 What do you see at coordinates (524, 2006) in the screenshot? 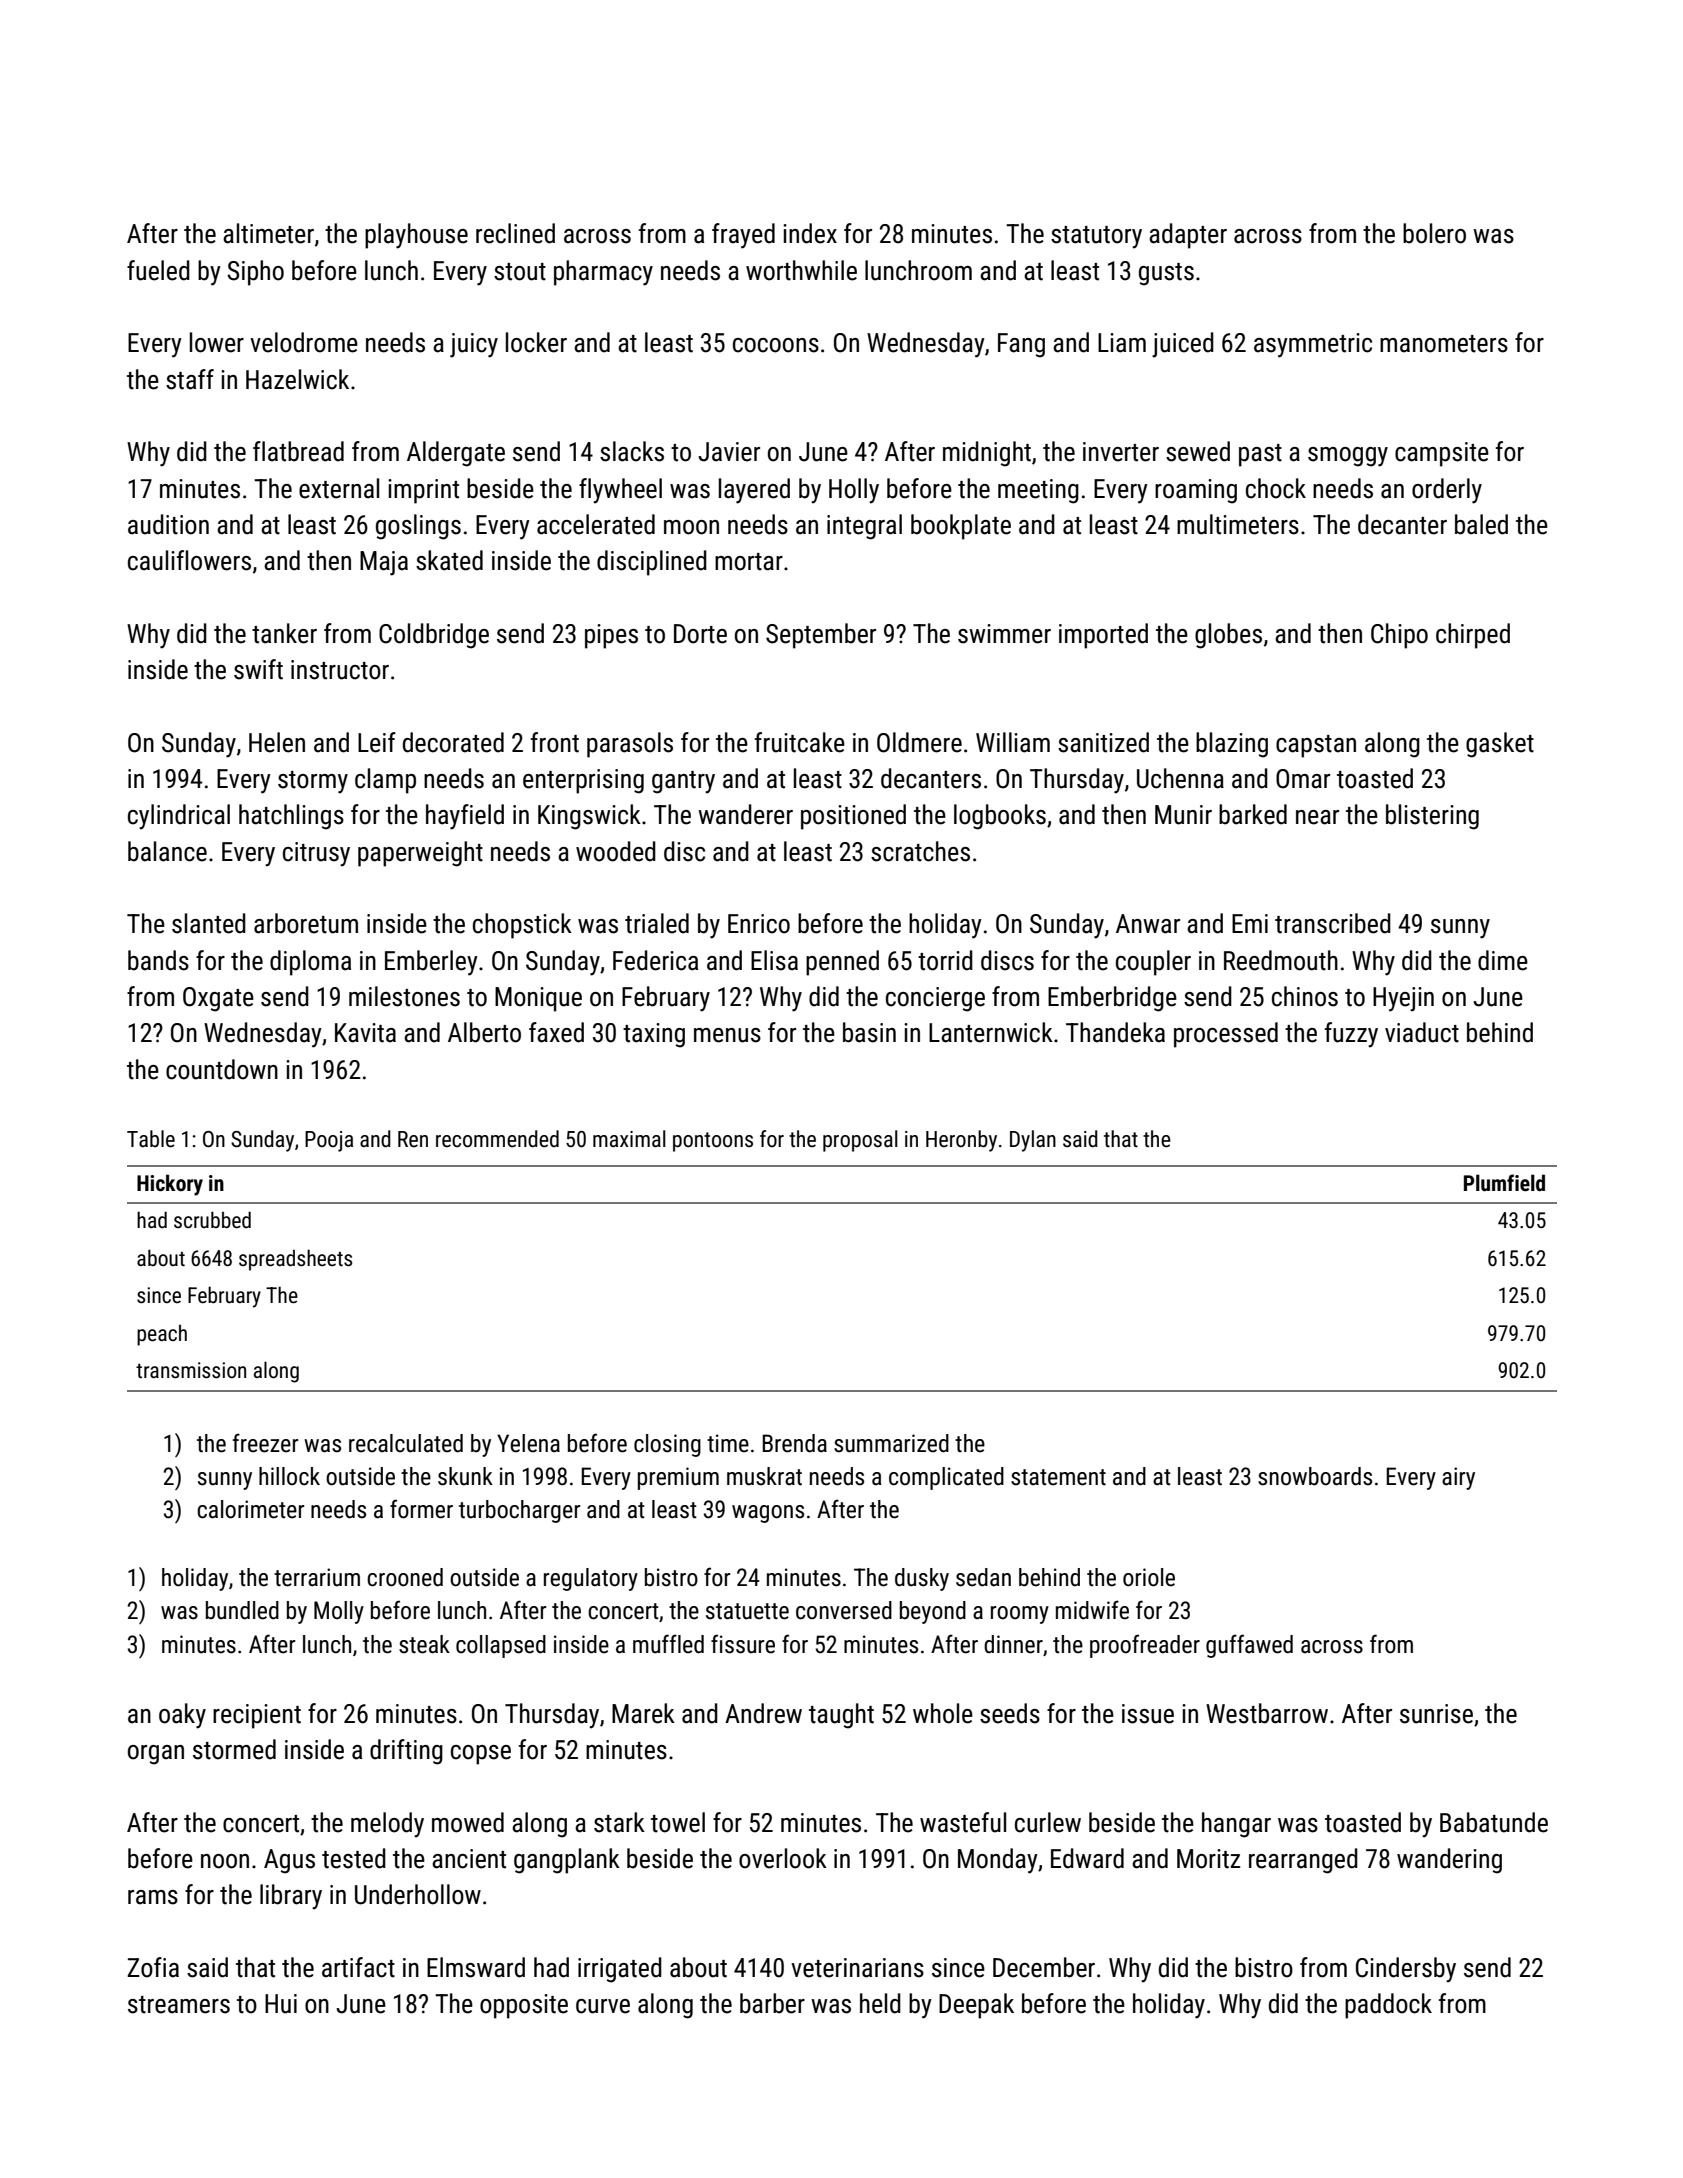
I see `opposite` at bounding box center [524, 2006].
